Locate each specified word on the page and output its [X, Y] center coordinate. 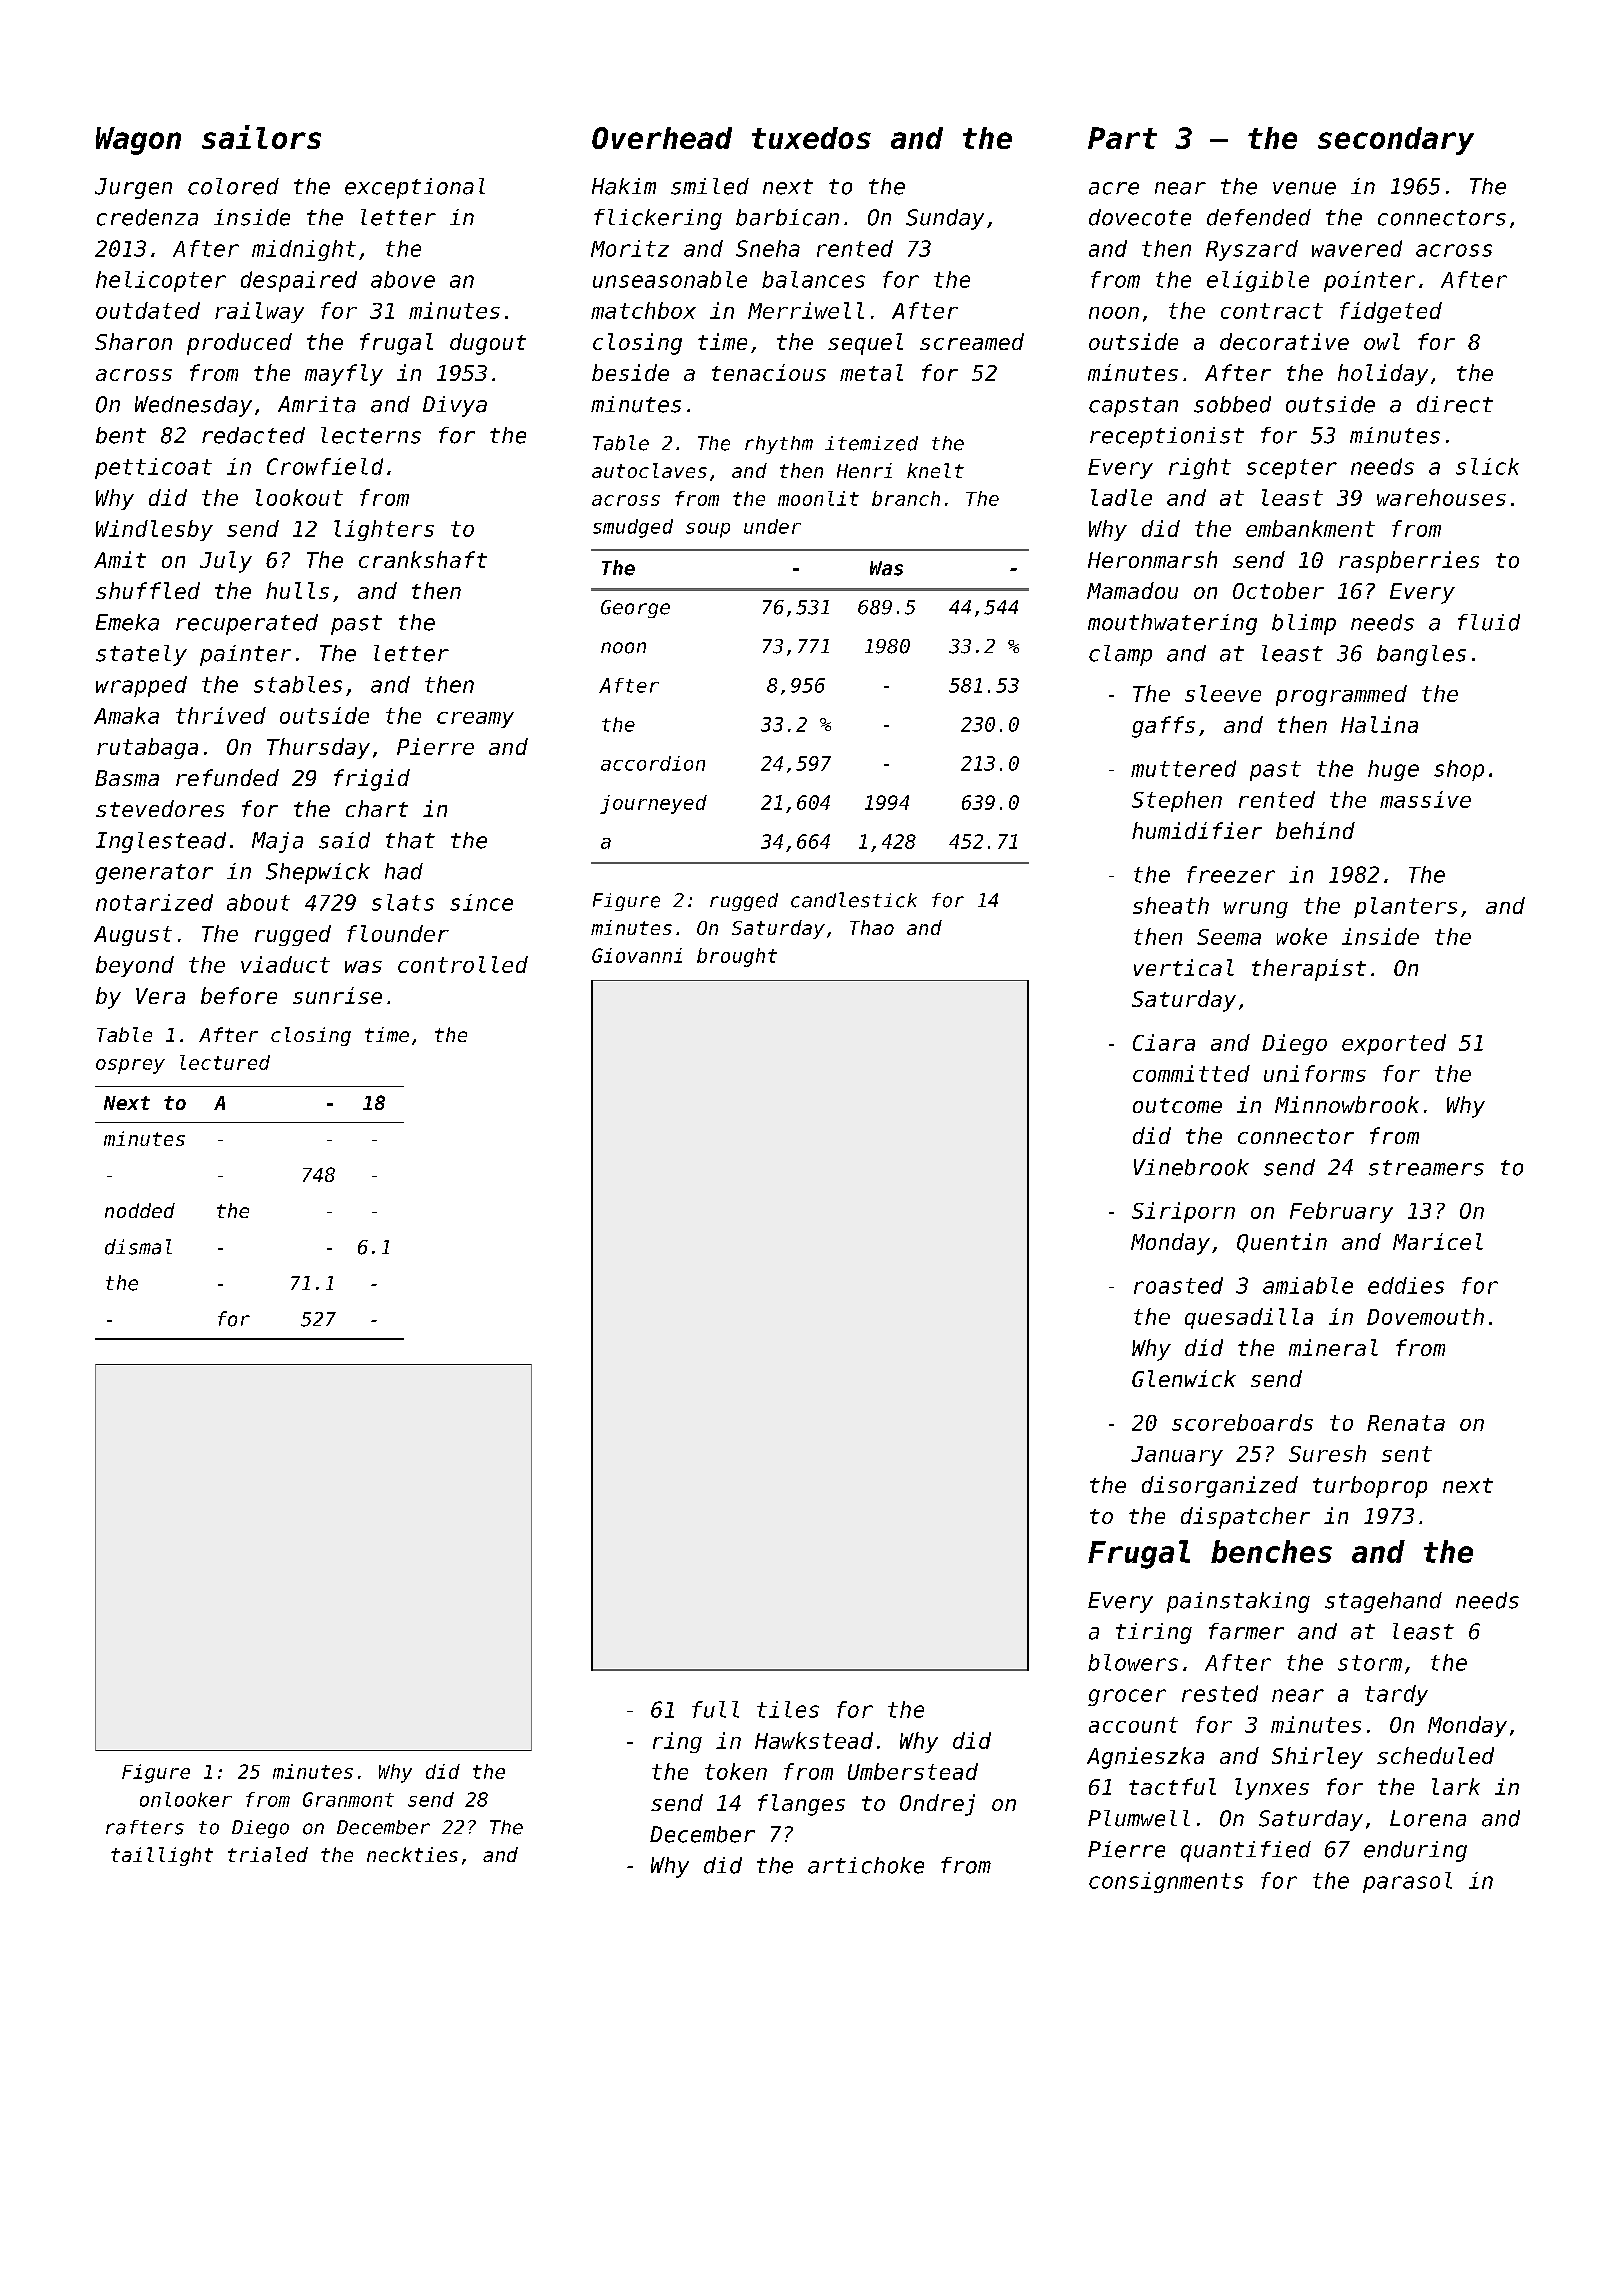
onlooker [186, 1799]
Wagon [138, 141]
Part [1122, 138]
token [736, 1771]
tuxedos [811, 138]
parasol [1407, 1882]
